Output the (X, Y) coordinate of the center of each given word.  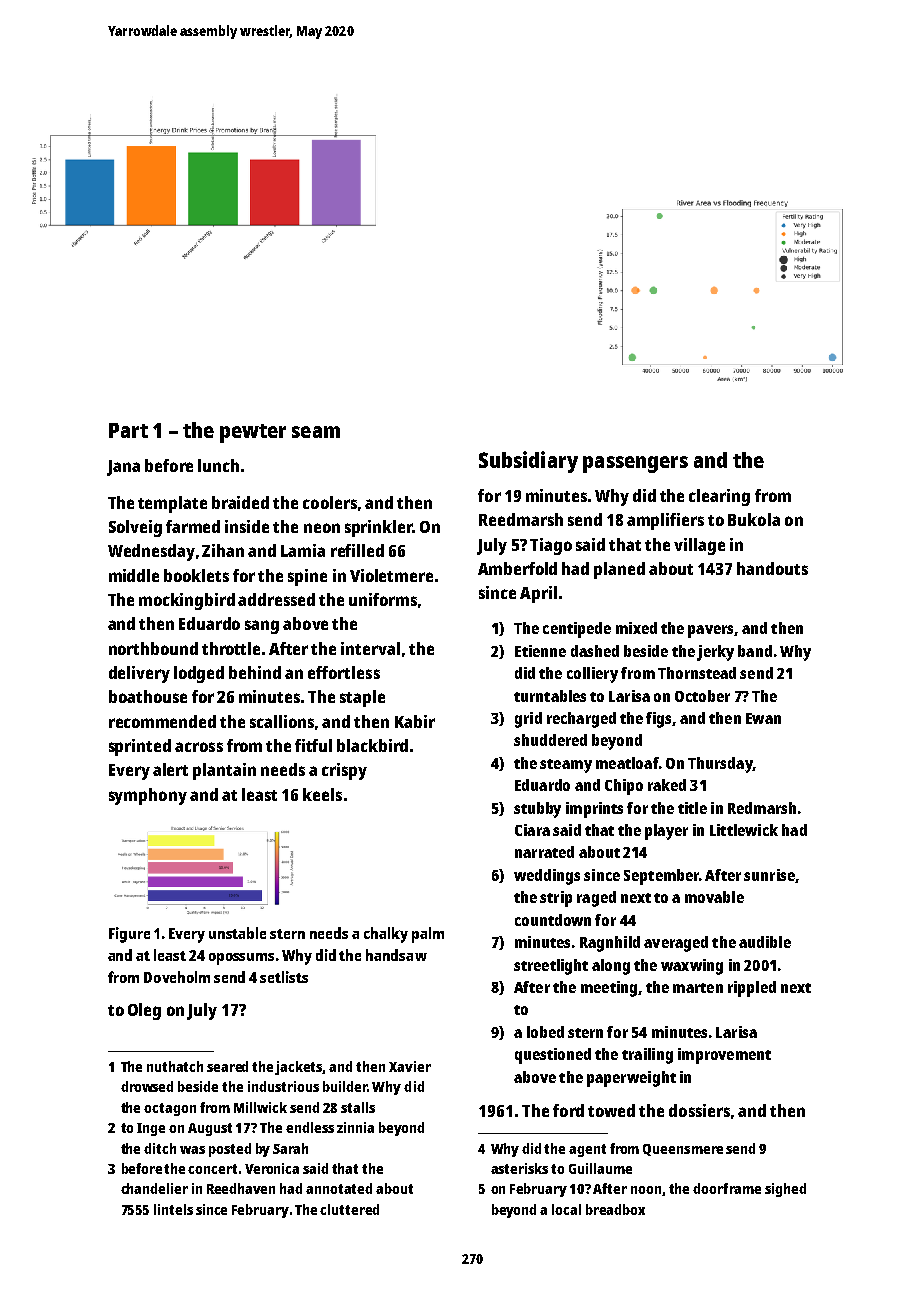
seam (316, 432)
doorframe (727, 1188)
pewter (253, 433)
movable (714, 897)
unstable (237, 933)
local (566, 1209)
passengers (635, 464)
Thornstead (697, 673)
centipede (577, 630)
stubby (537, 810)
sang (262, 627)
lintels (173, 1209)
